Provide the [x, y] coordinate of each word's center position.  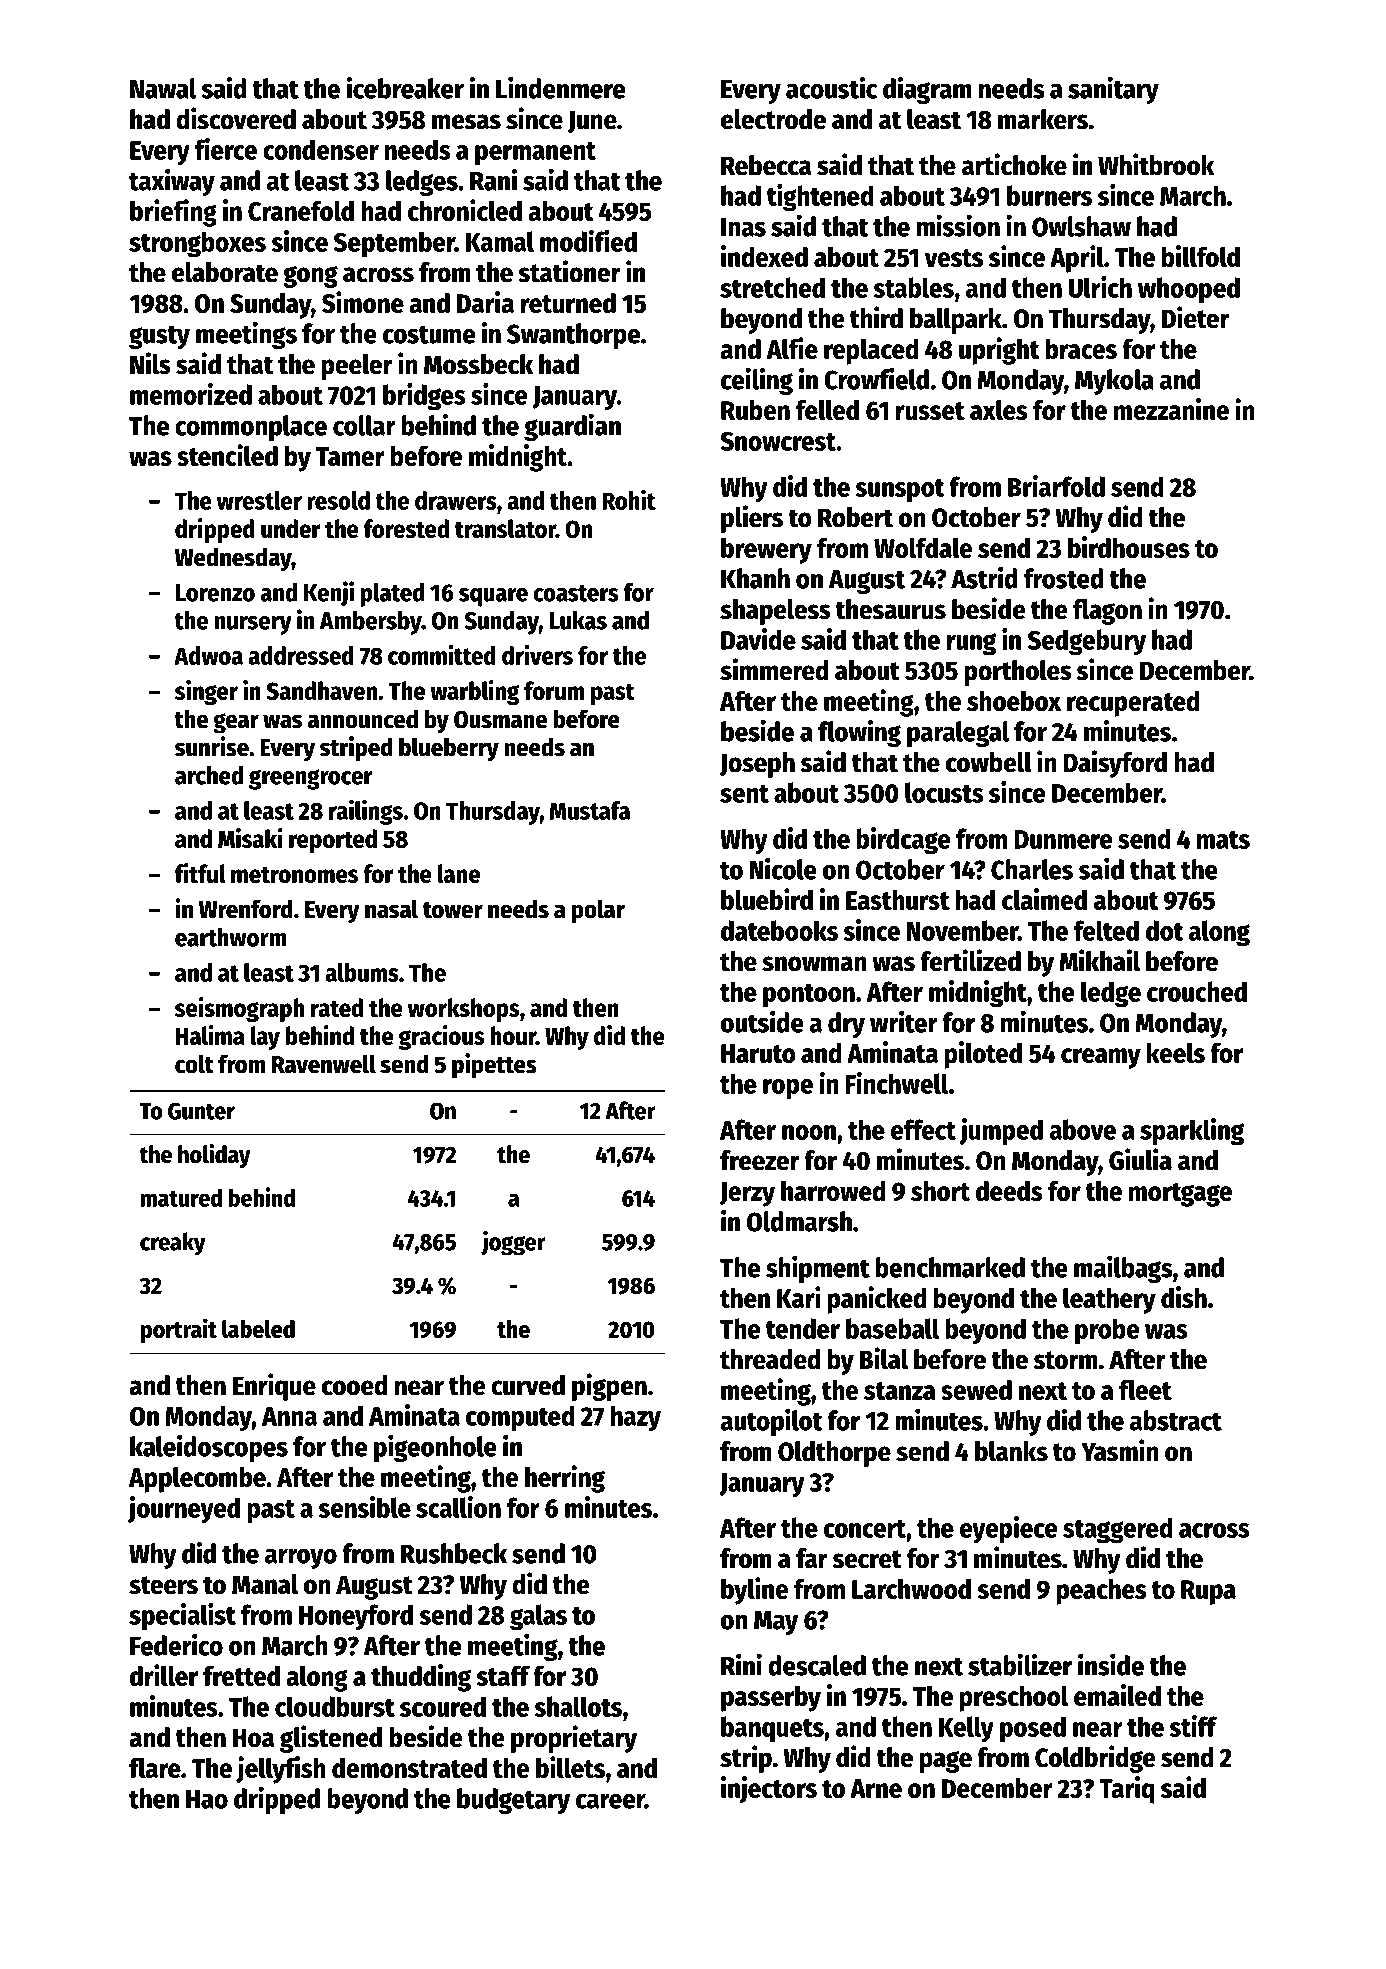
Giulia [1140, 1159]
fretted [241, 1675]
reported [333, 841]
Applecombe [197, 1479]
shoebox [1014, 700]
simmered [774, 669]
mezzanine [1171, 409]
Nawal [163, 88]
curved [528, 1385]
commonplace [251, 428]
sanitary [1113, 90]
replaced [871, 352]
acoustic [831, 87]
